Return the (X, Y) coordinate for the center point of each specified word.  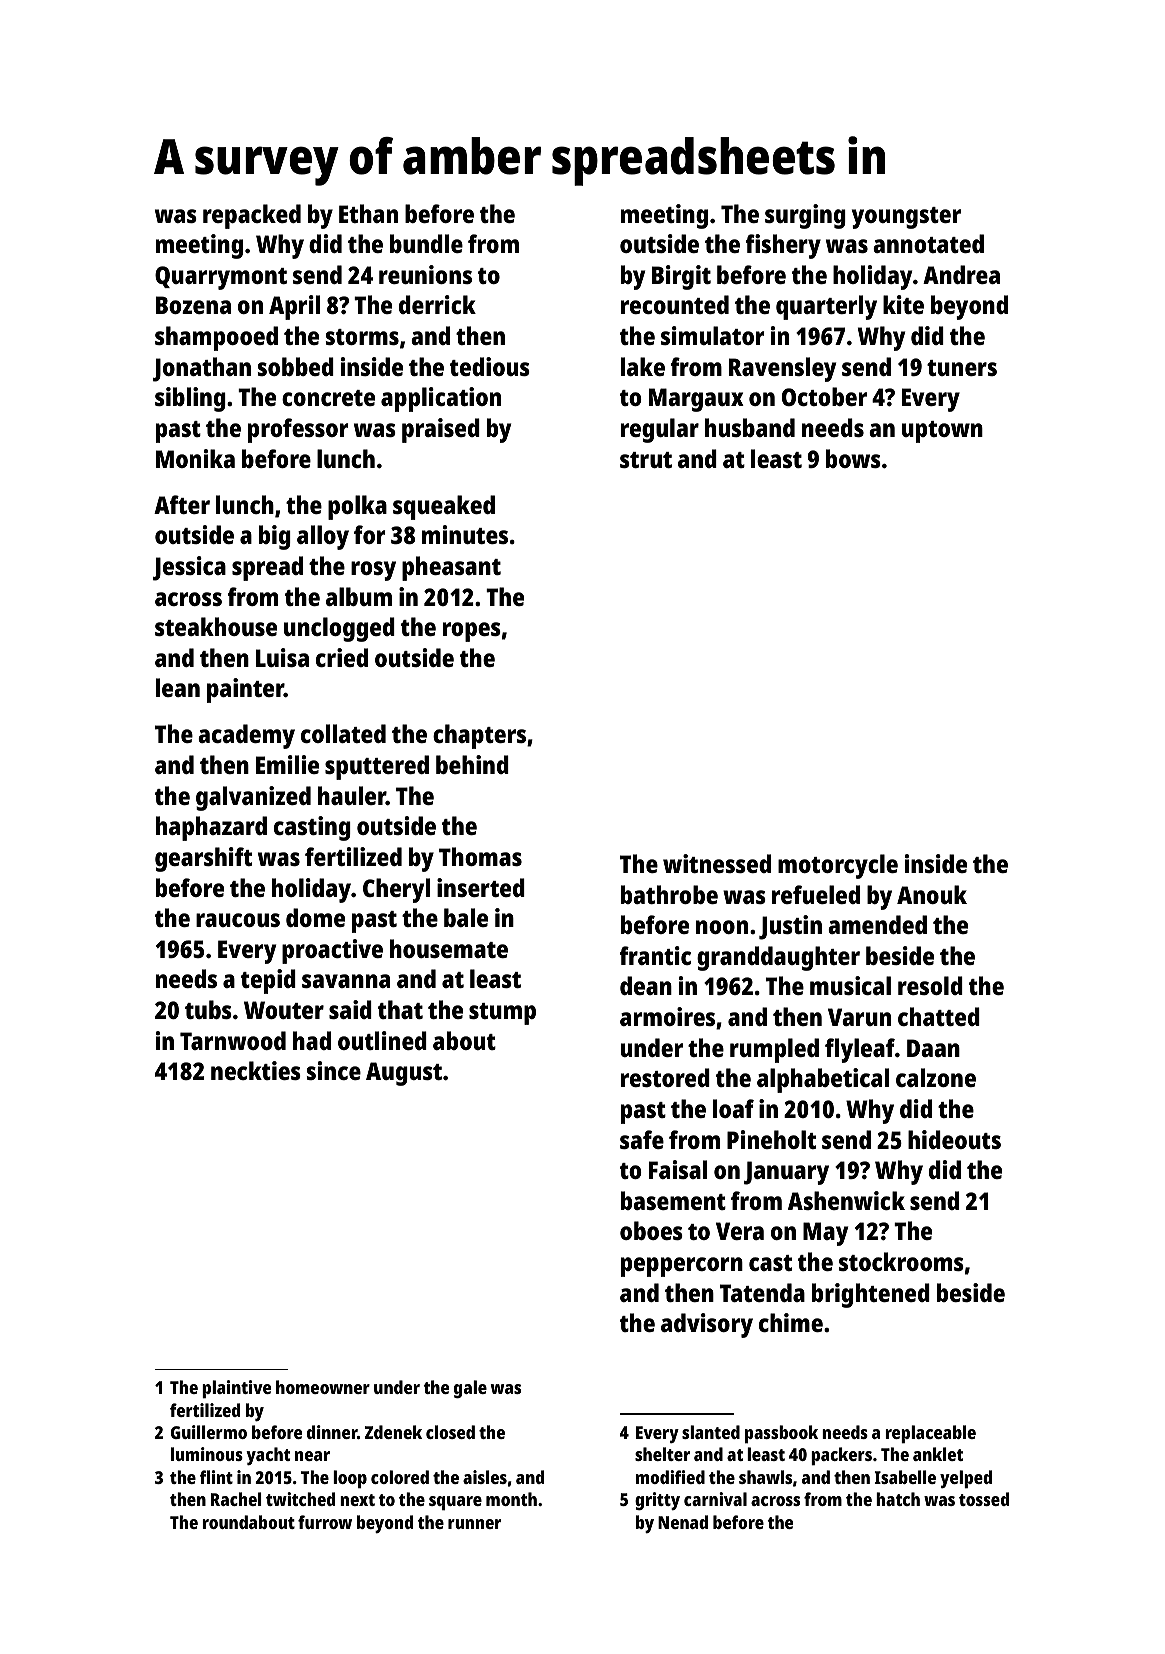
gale (470, 1389)
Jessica (189, 568)
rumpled (774, 1050)
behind (472, 764)
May (825, 1234)
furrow (325, 1522)
